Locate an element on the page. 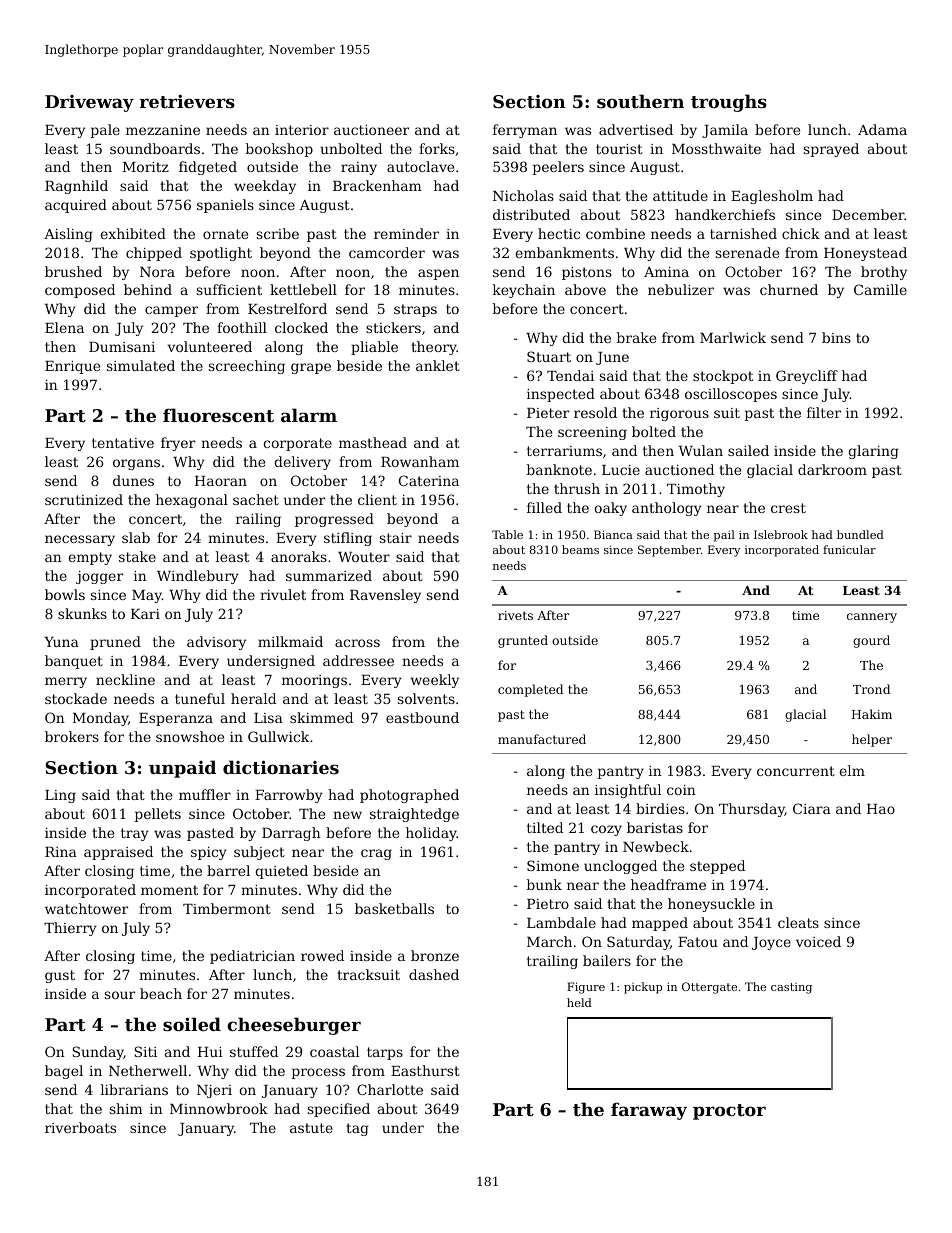 The width and height of the image is (952, 1233). Adama is located at coordinates (882, 129).
